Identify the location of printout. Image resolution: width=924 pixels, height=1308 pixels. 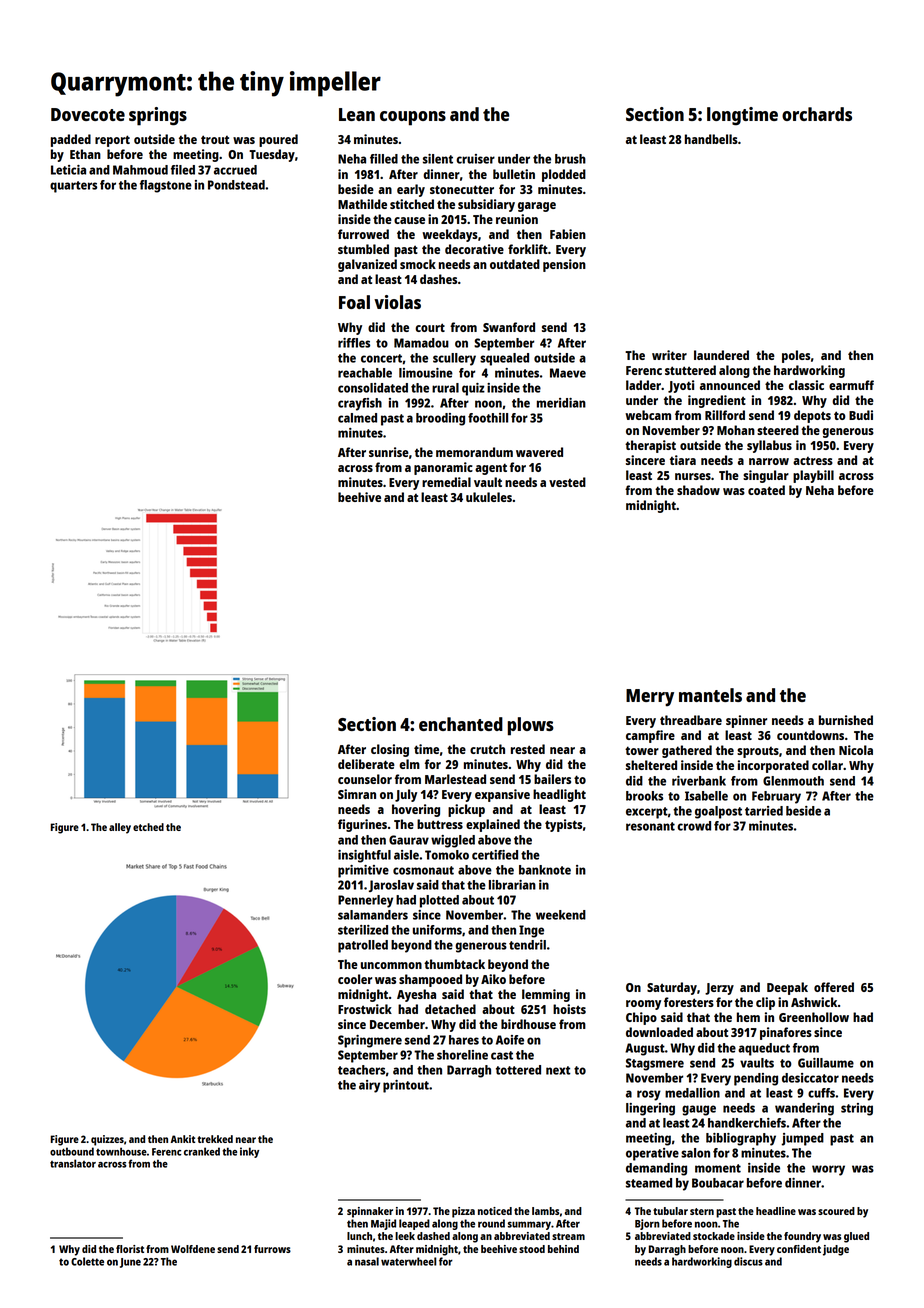
(406, 1086).
